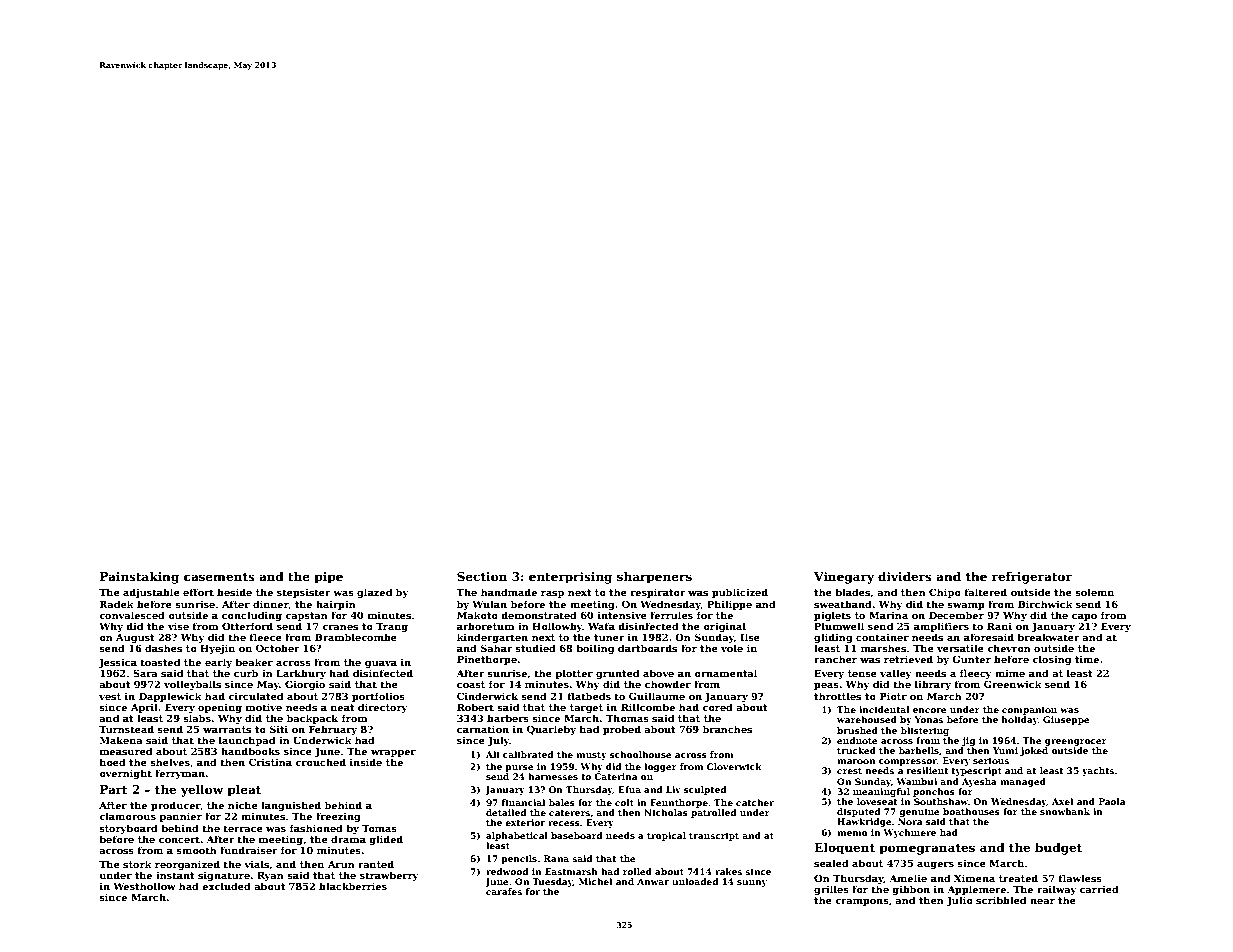  What do you see at coordinates (622, 615) in the screenshot?
I see `intensive` at bounding box center [622, 615].
